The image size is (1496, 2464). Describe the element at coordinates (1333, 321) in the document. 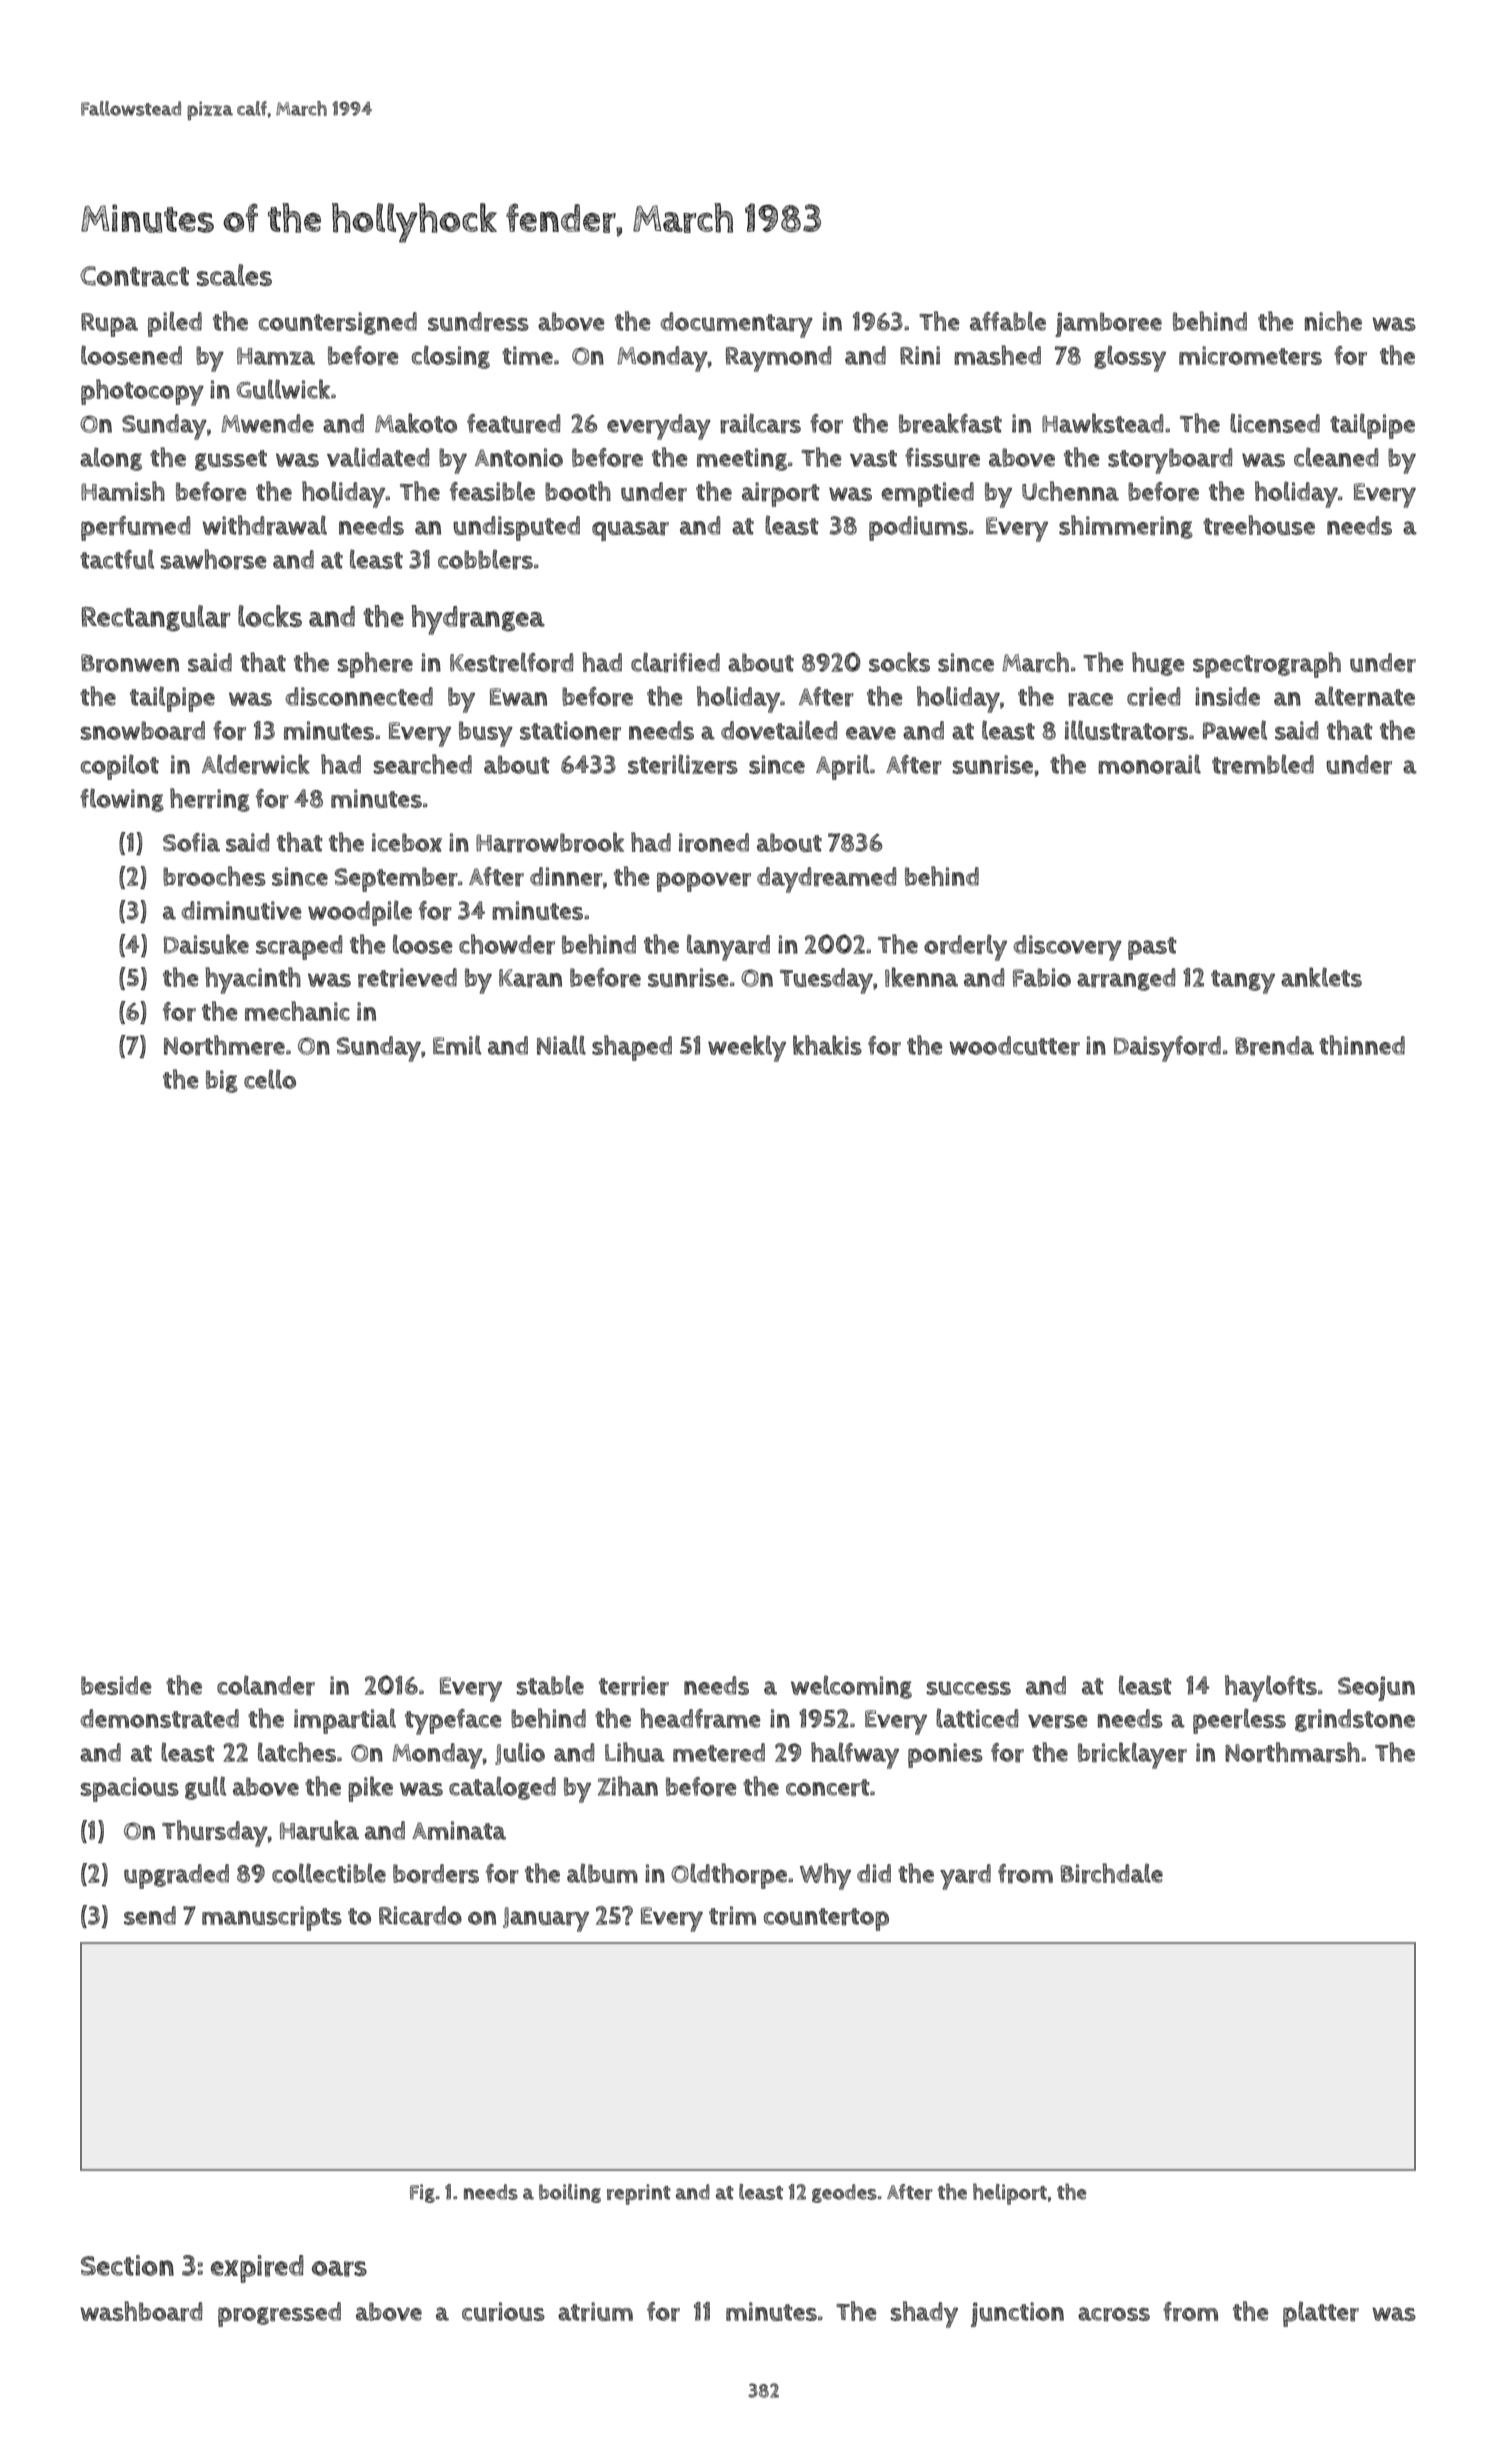

I see `niche` at that location.
